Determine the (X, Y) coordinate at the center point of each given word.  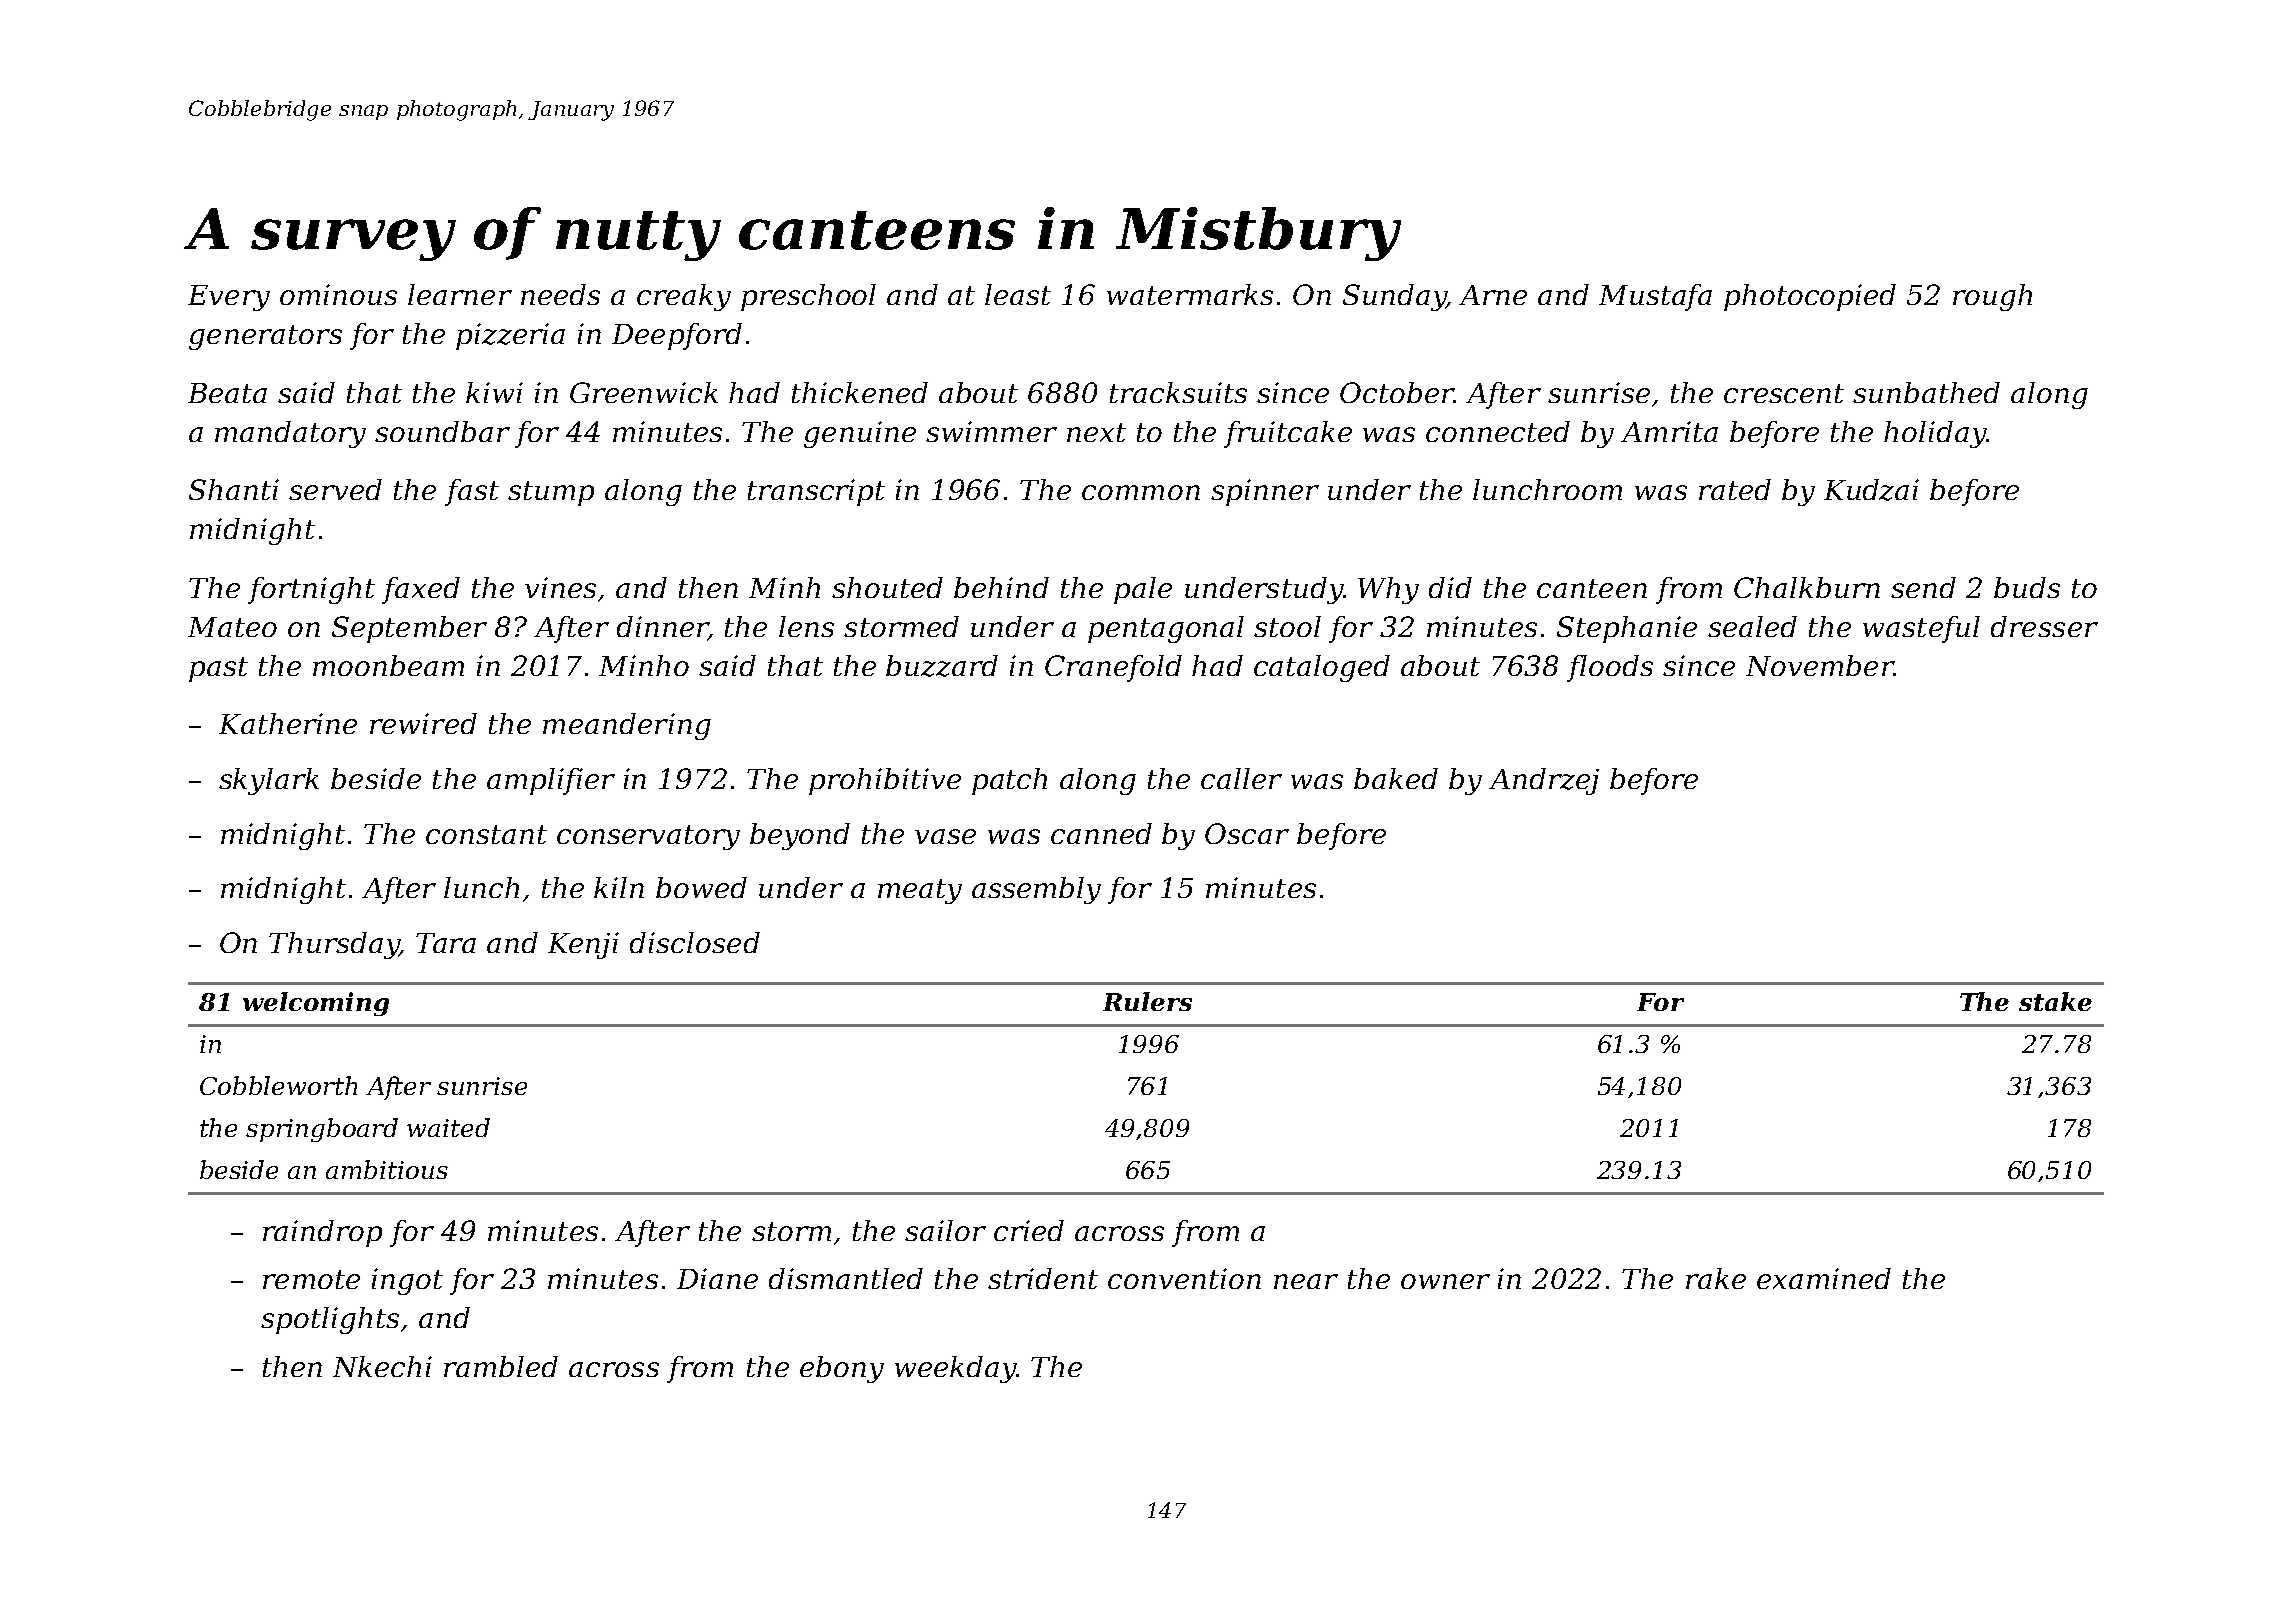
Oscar (1247, 833)
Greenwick (644, 392)
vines (560, 587)
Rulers (1147, 1001)
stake (2055, 1001)
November (1820, 665)
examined (1824, 1278)
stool (1287, 626)
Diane (717, 1278)
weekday (955, 1369)
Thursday (334, 945)
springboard (322, 1130)
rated (1735, 489)
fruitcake (1288, 434)
